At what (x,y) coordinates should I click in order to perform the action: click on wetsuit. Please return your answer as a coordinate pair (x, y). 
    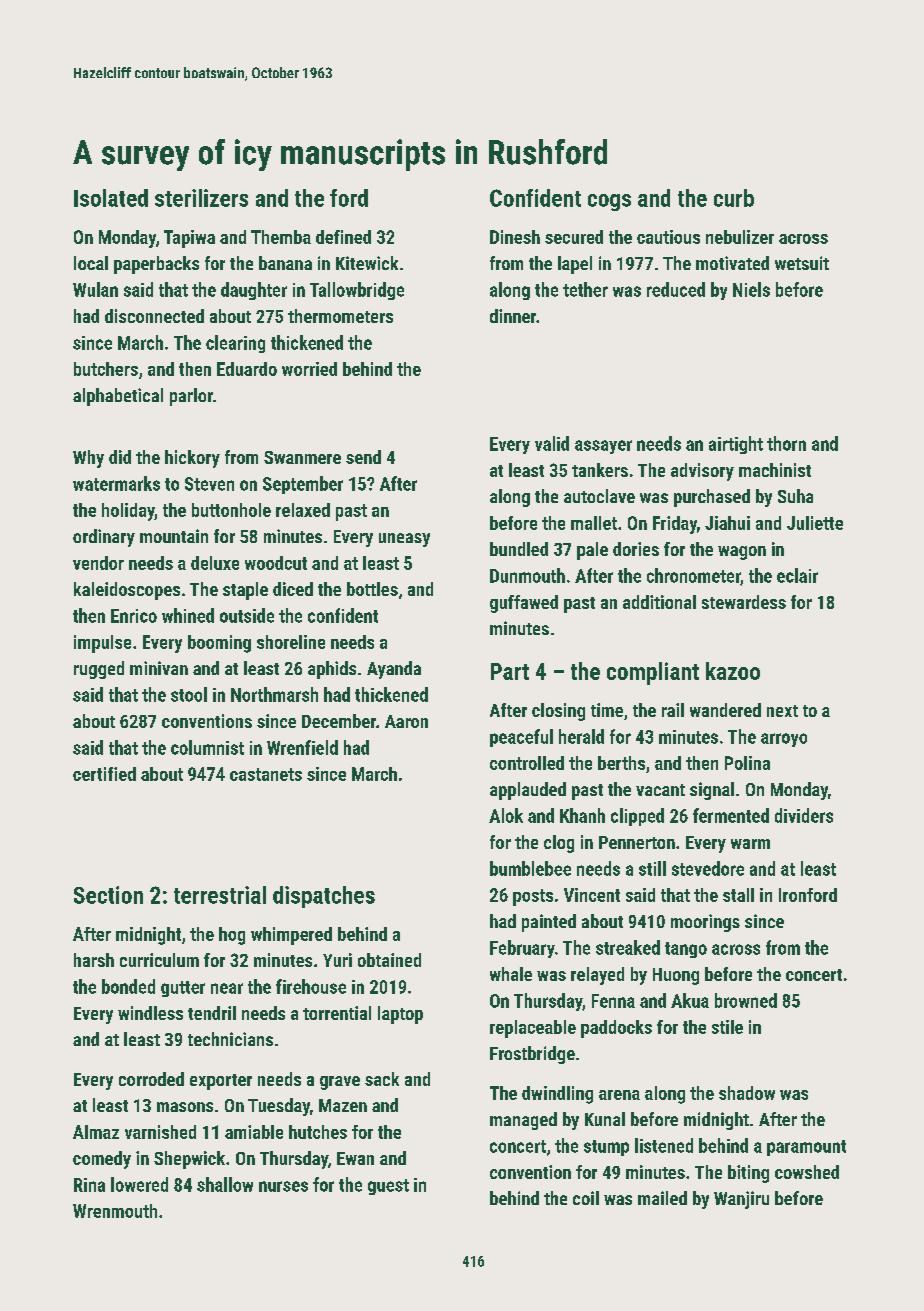
    Looking at the image, I should click on (802, 263).
